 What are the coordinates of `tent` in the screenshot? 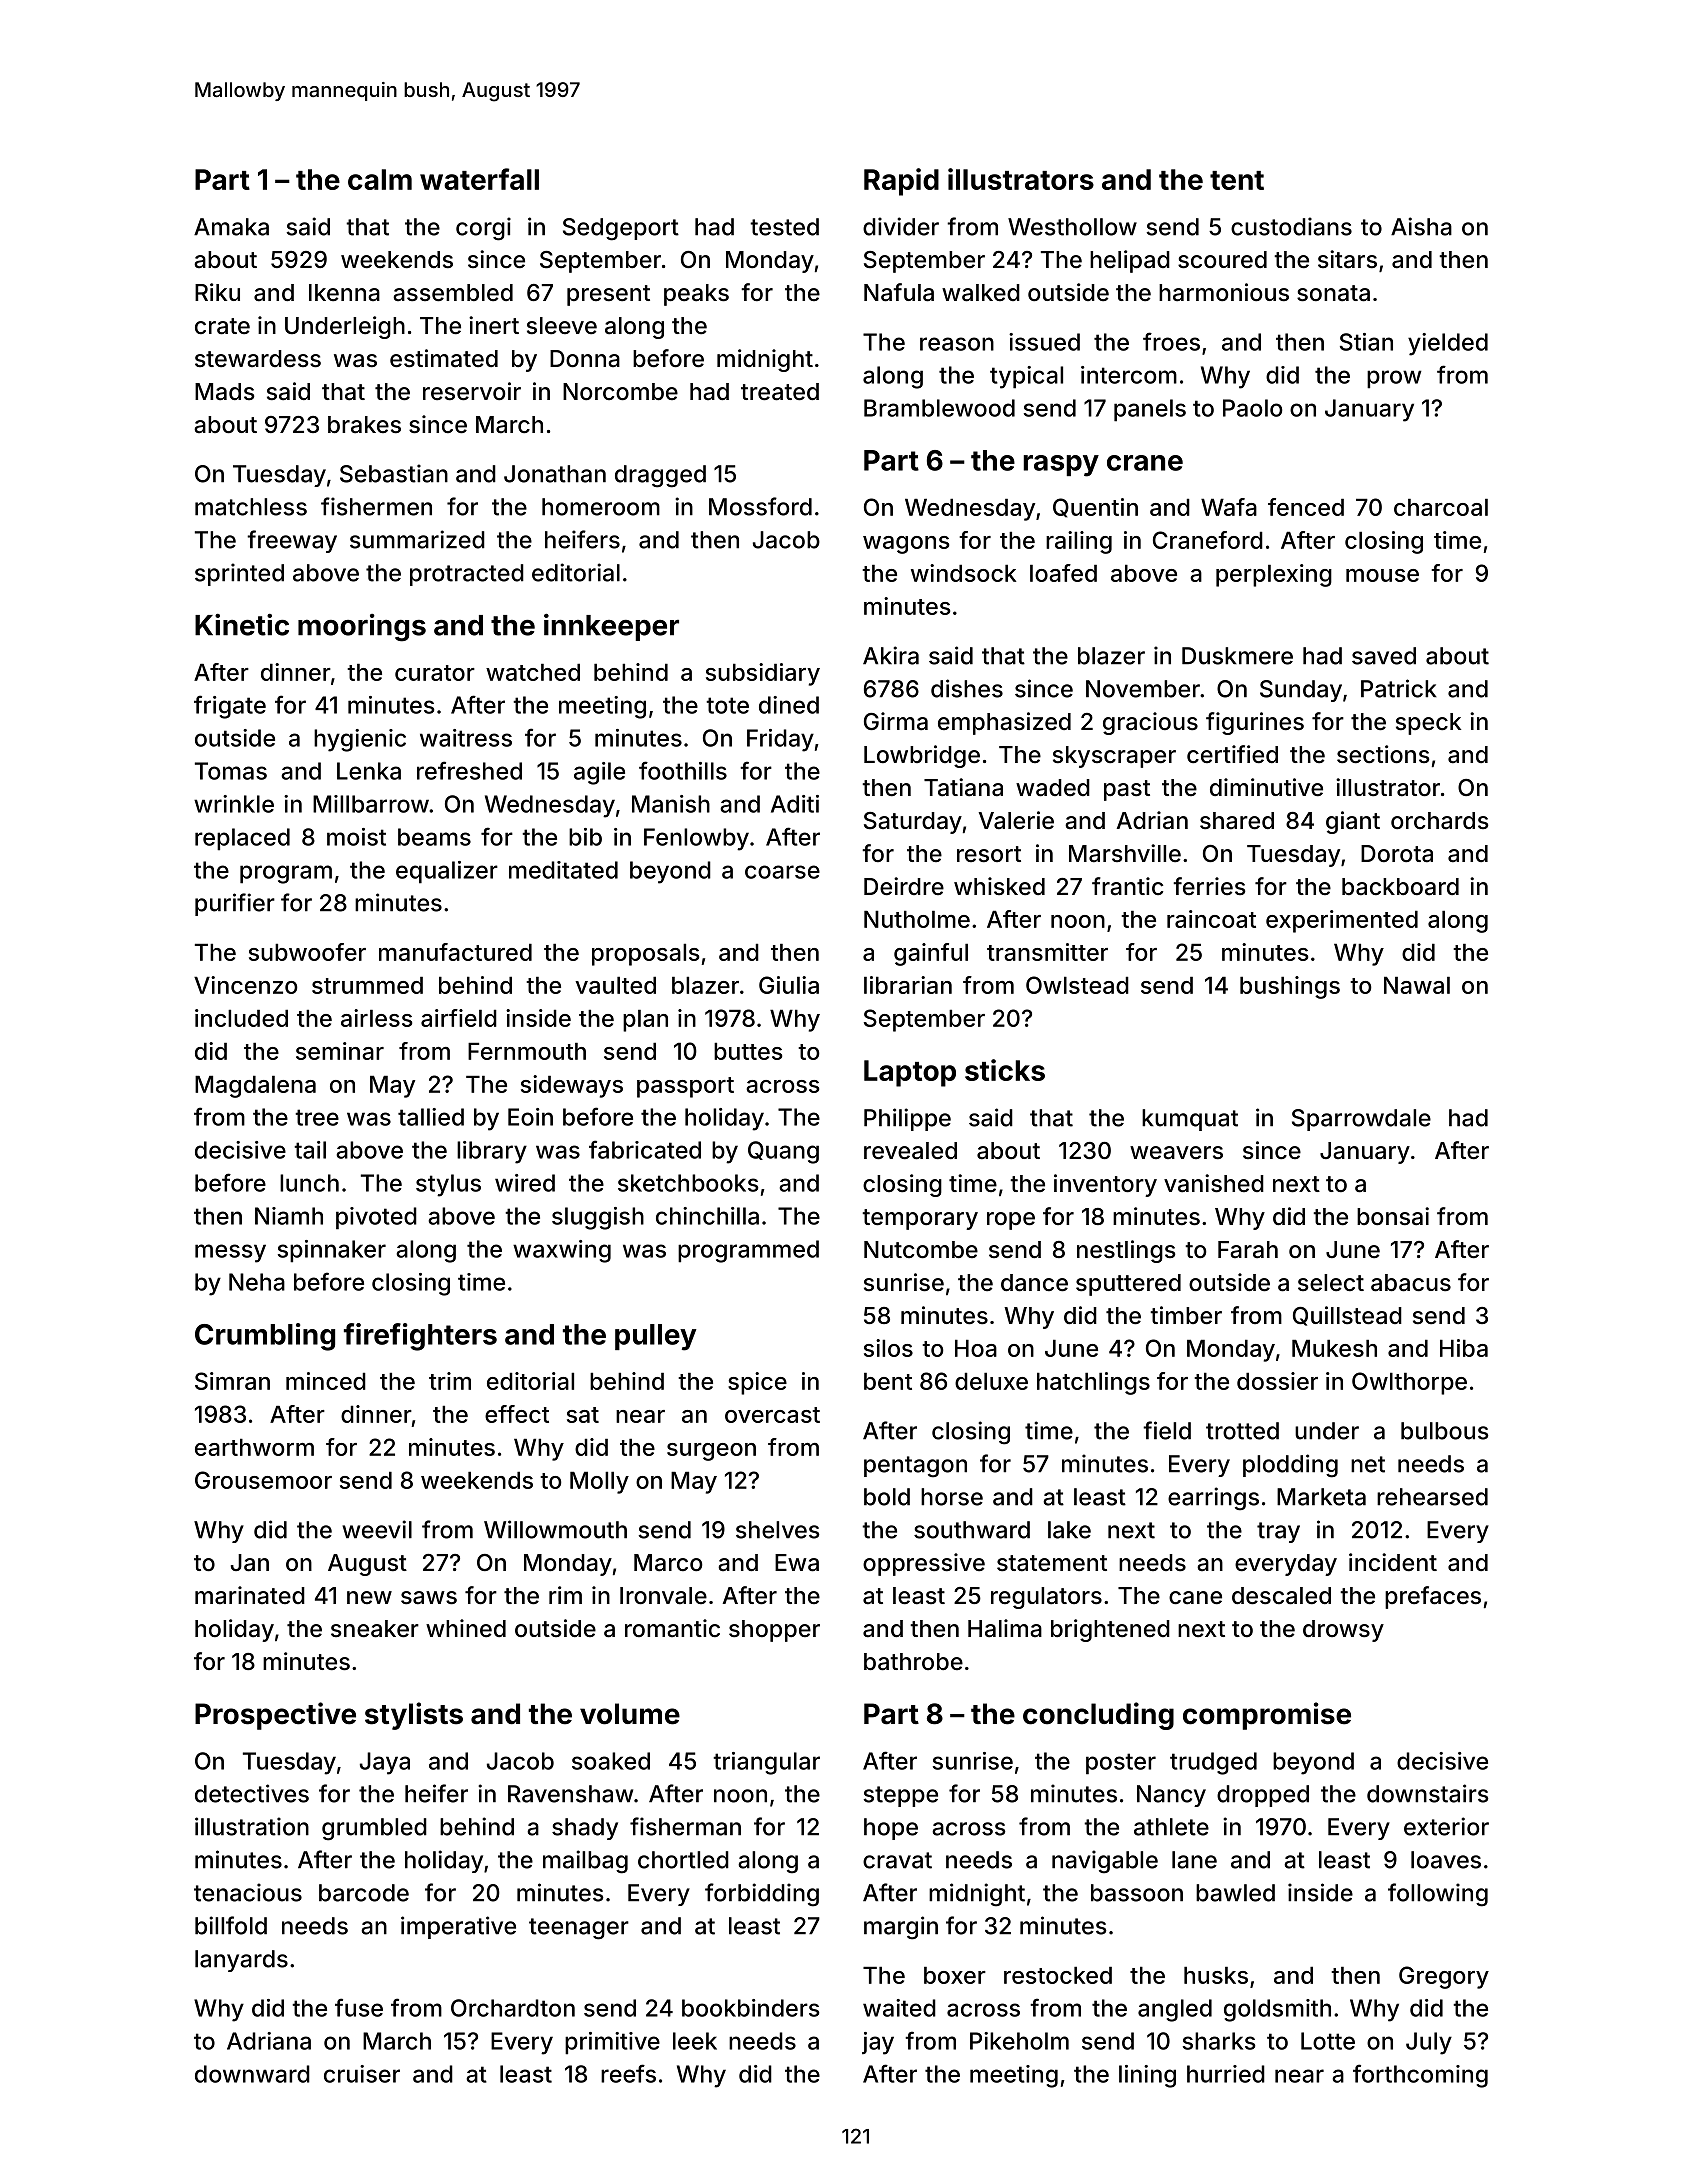 It's located at (1237, 180).
